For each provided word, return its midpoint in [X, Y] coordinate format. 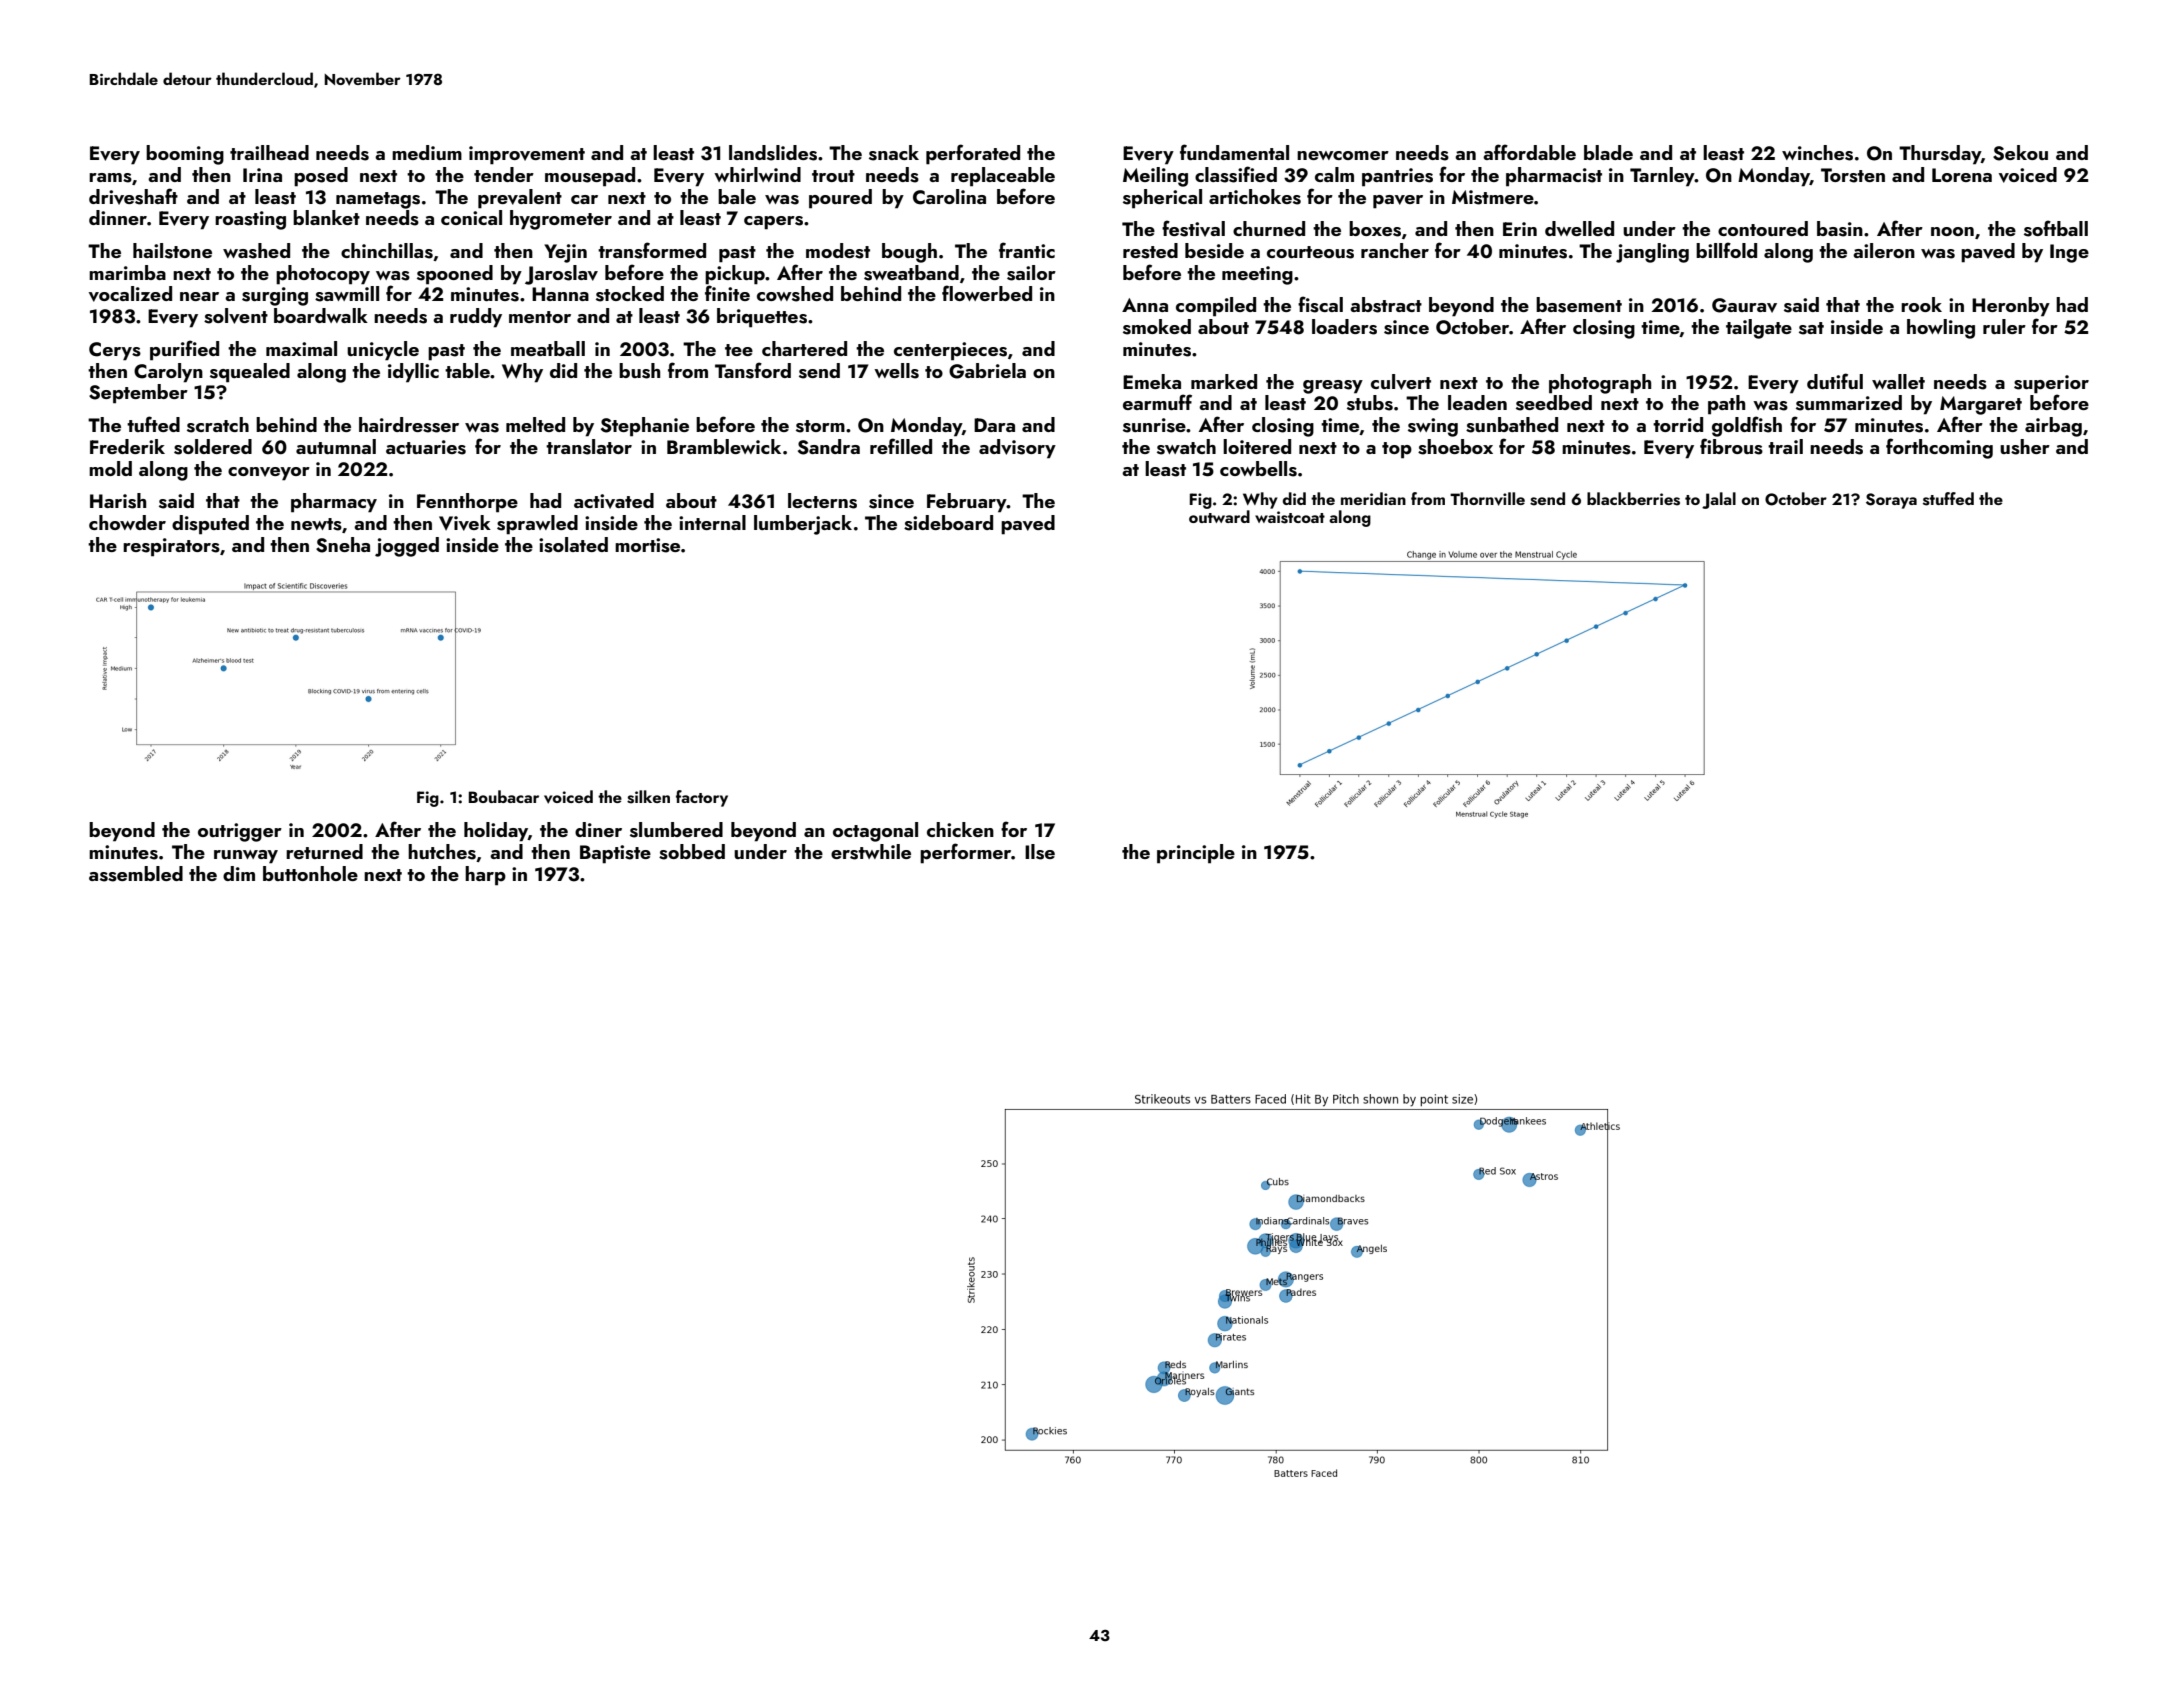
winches [1817, 153]
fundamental [1234, 152]
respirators [171, 547]
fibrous [1731, 446]
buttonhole [310, 873]
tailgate [1759, 329]
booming [185, 155]
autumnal [336, 446]
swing [1433, 427]
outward [1219, 516]
